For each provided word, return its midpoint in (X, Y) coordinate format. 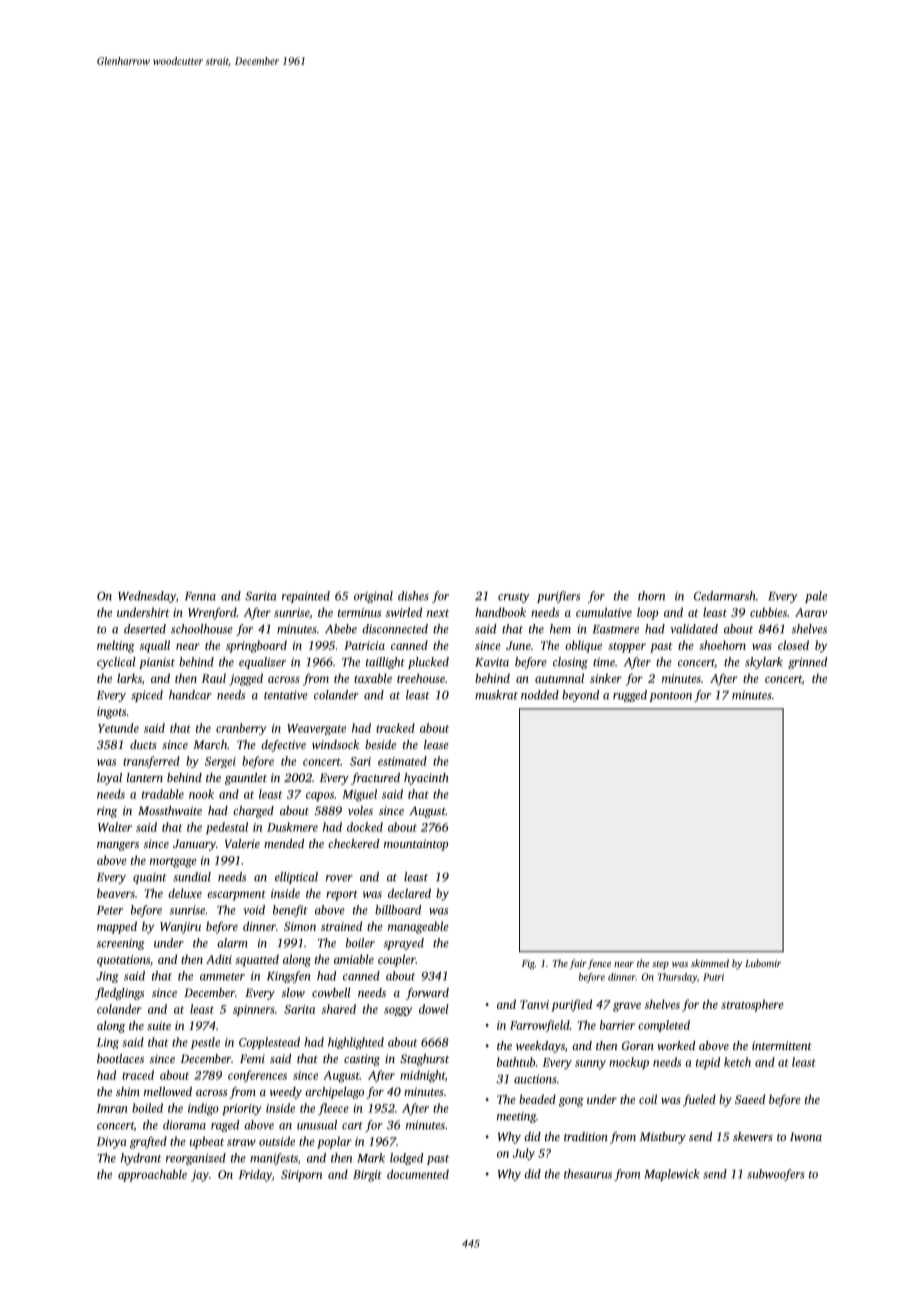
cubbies (768, 612)
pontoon (670, 697)
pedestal (227, 828)
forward (427, 994)
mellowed (168, 1091)
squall (155, 646)
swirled (404, 612)
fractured (375, 779)
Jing (107, 977)
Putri (713, 977)
